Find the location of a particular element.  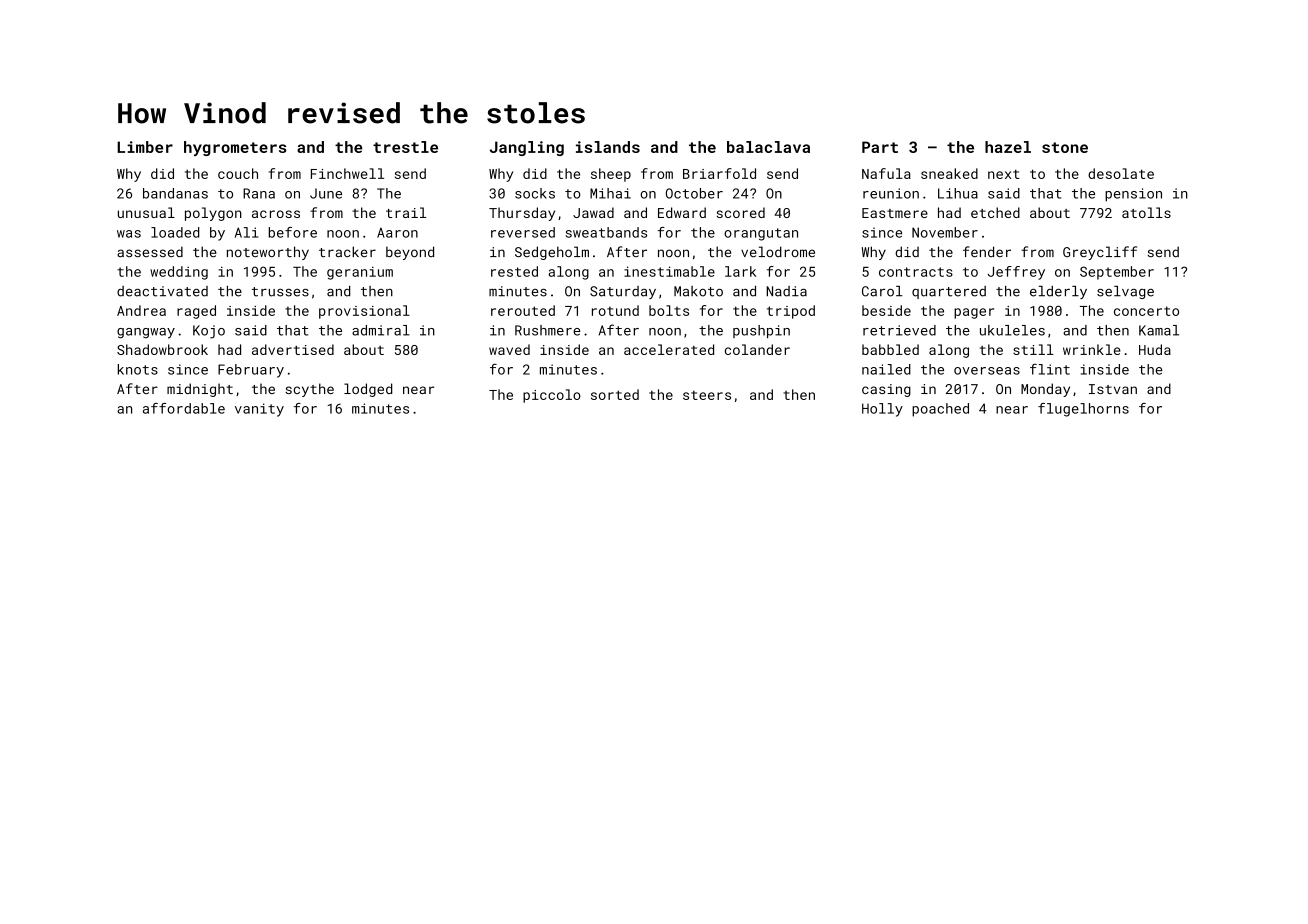

Edward is located at coordinates (682, 212).
